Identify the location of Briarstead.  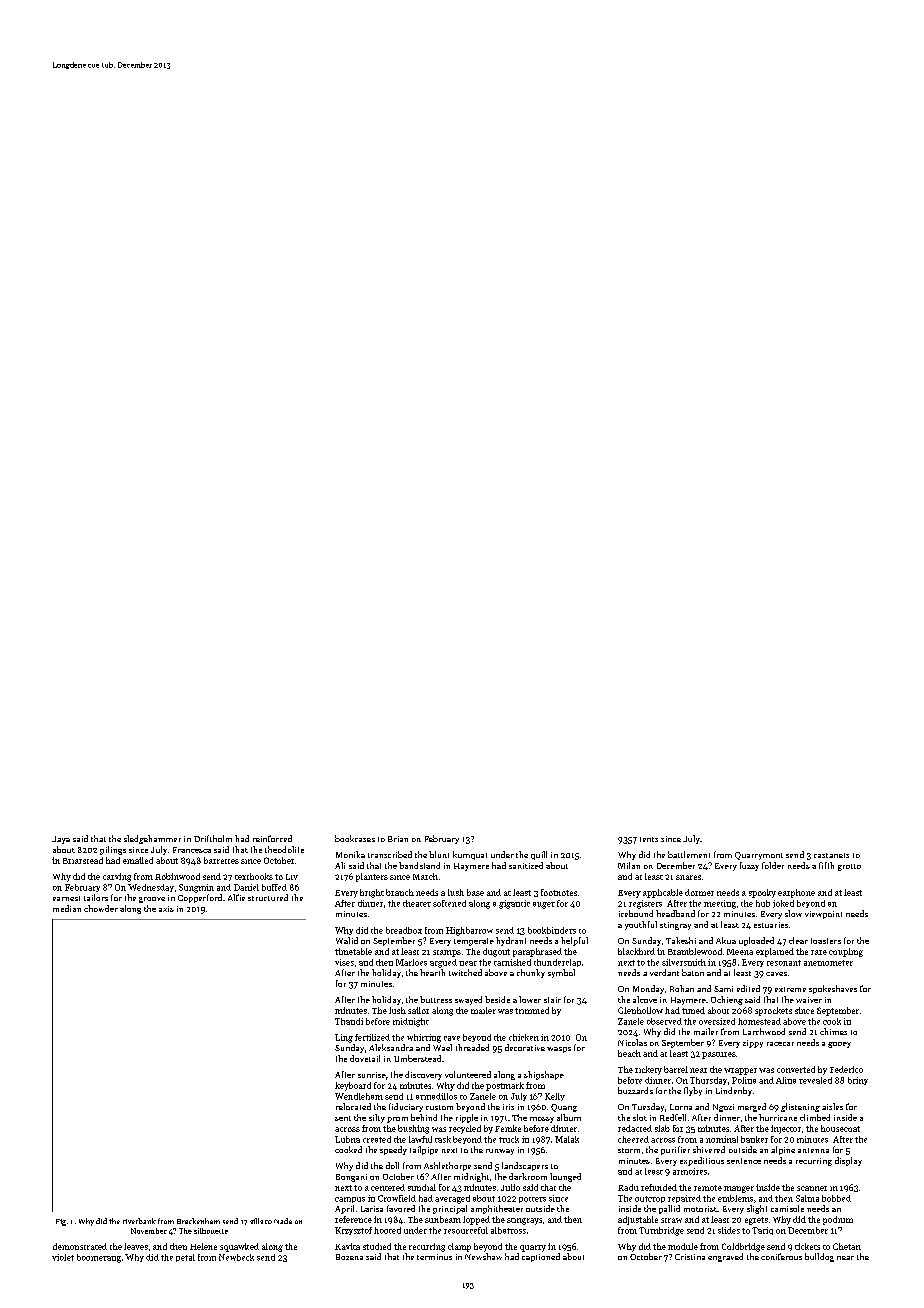
(83, 860).
